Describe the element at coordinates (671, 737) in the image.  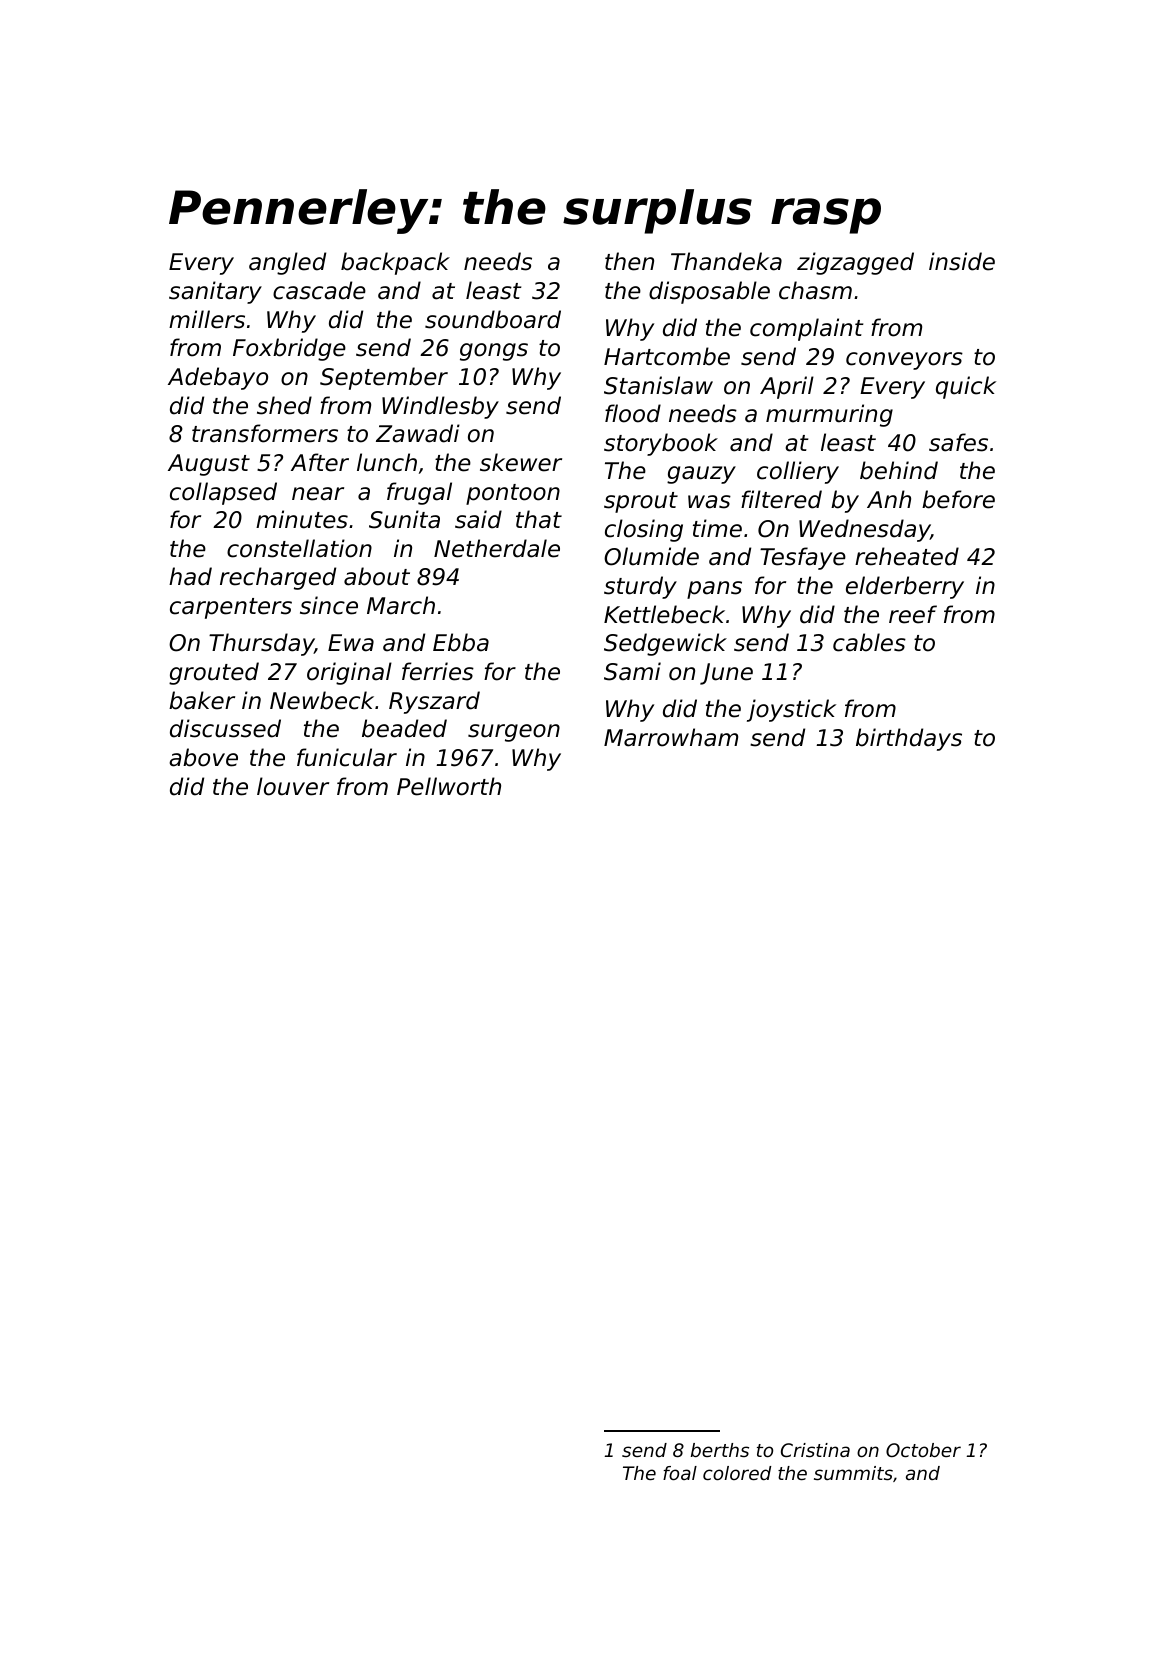
I see `Marrowham` at that location.
